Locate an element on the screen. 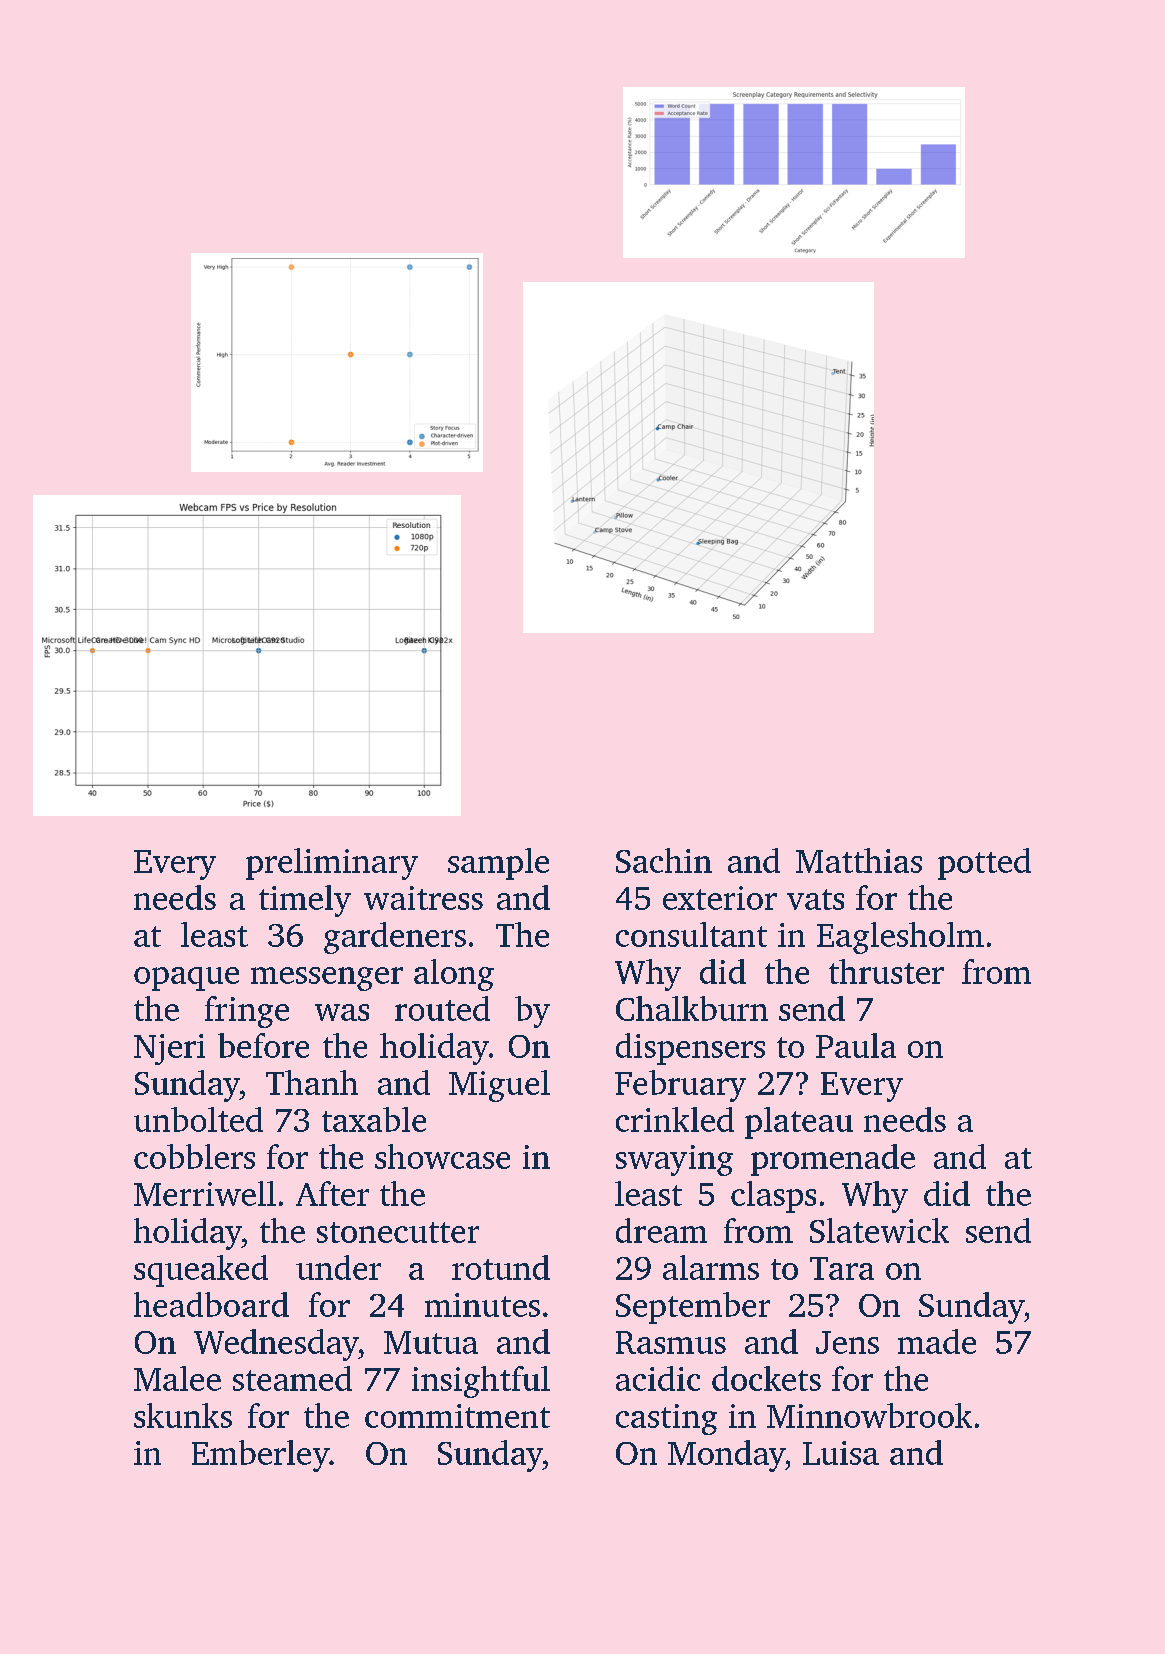  consultant is located at coordinates (691, 934).
